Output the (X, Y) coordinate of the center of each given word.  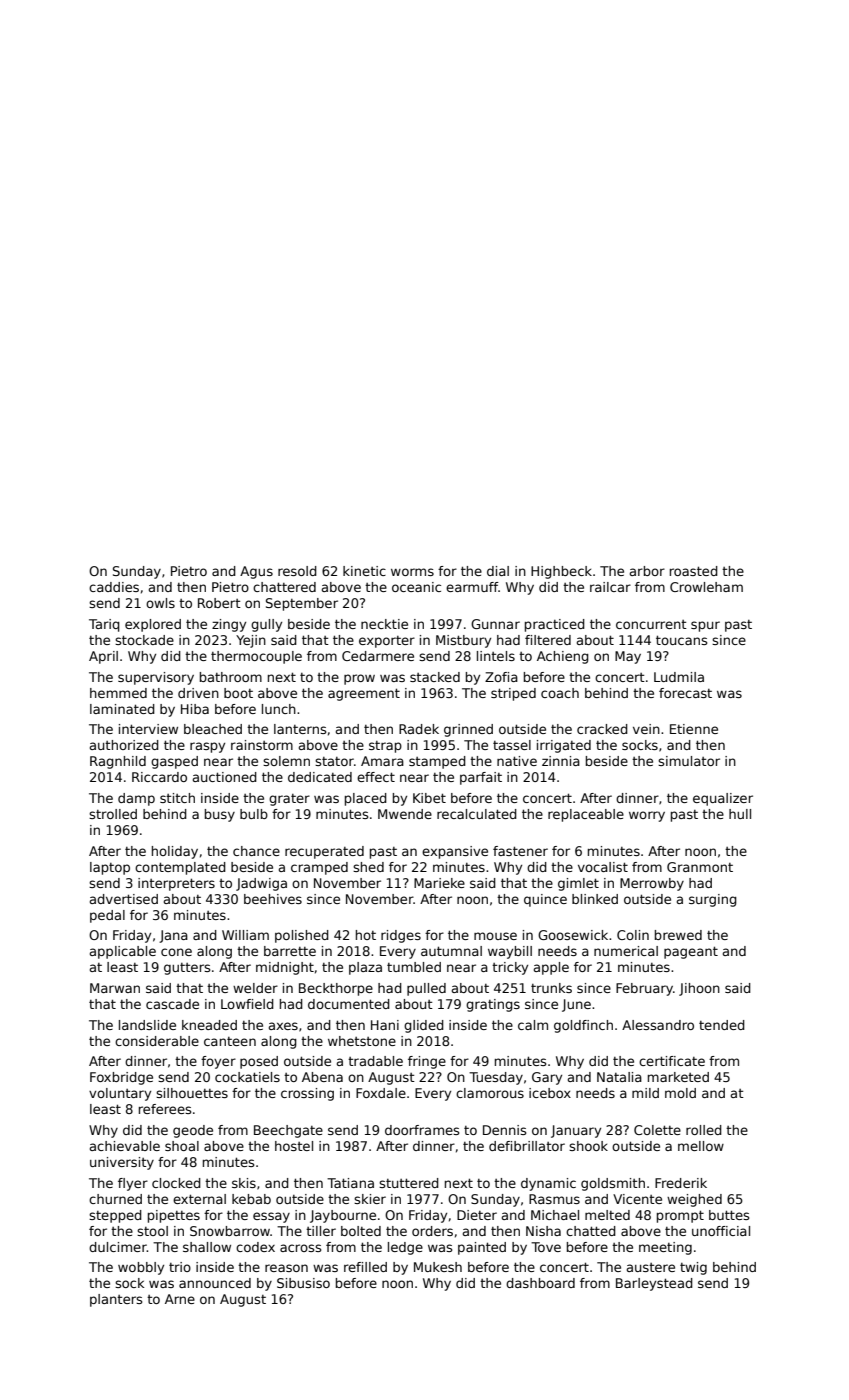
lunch (279, 709)
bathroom (231, 677)
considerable (157, 1041)
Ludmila (679, 677)
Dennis (504, 1130)
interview (148, 729)
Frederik (681, 1183)
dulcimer (118, 1247)
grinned (468, 730)
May (628, 657)
